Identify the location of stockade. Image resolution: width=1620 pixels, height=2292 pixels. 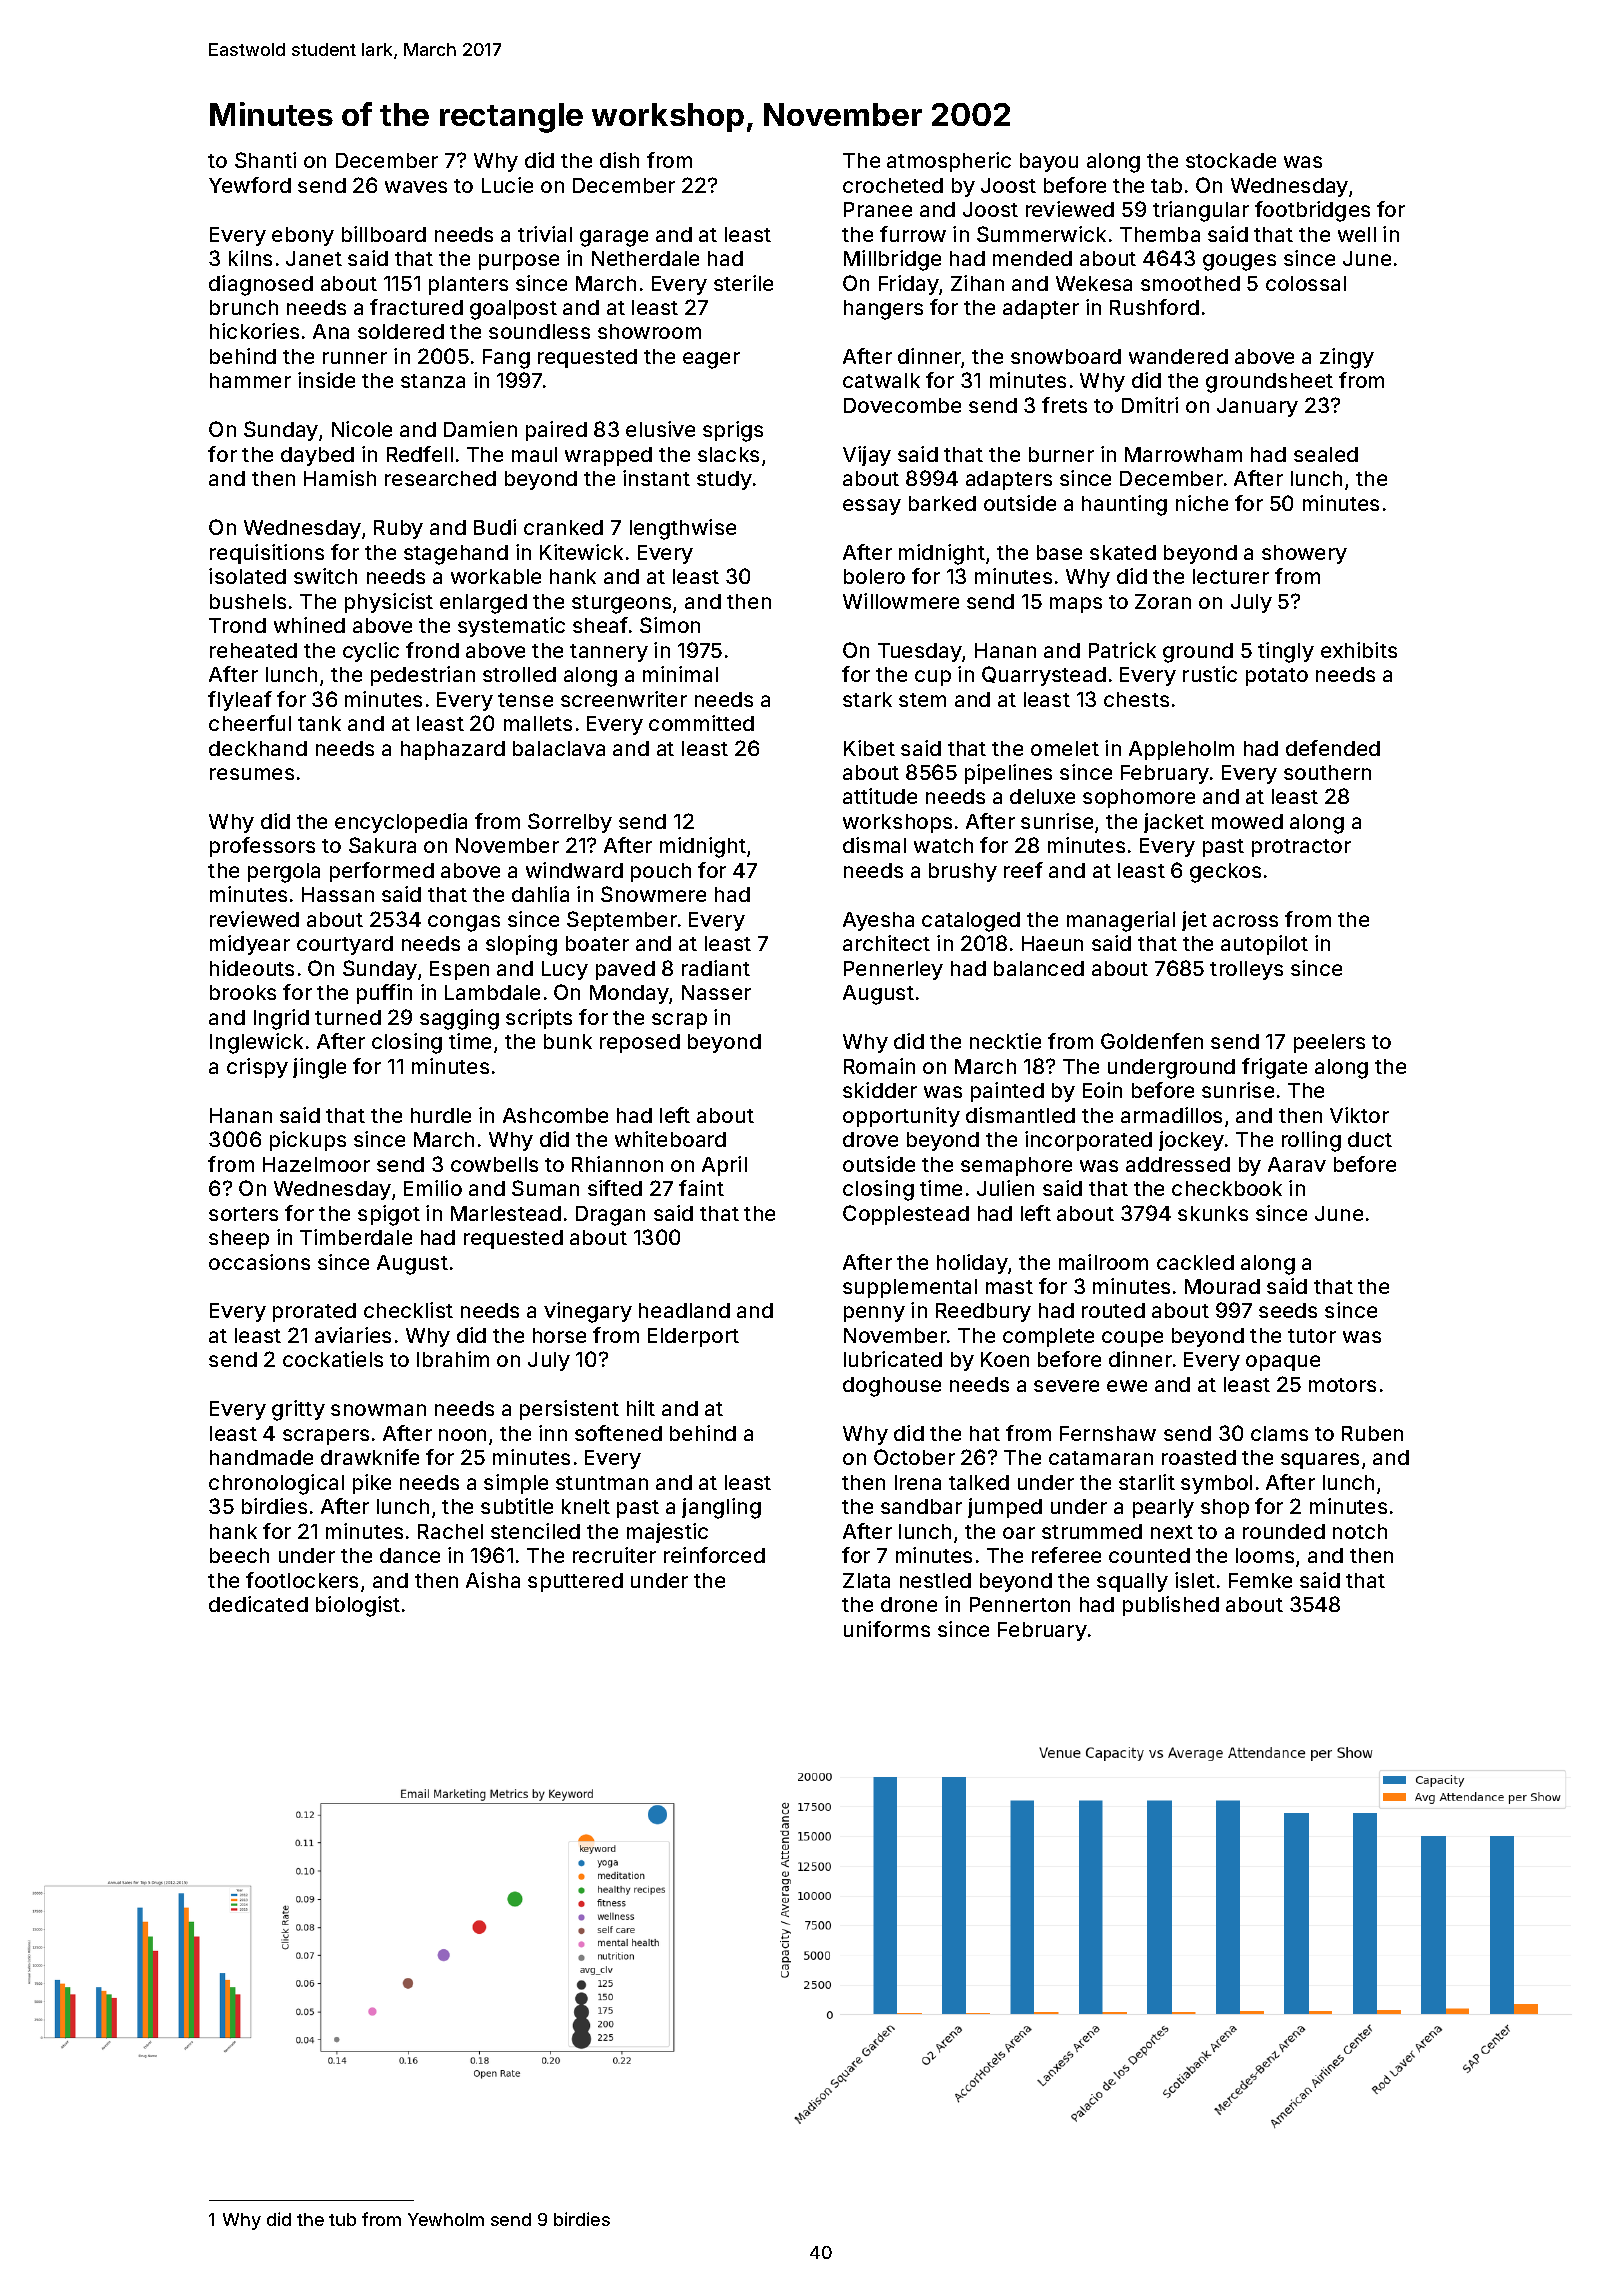
(1231, 160).
